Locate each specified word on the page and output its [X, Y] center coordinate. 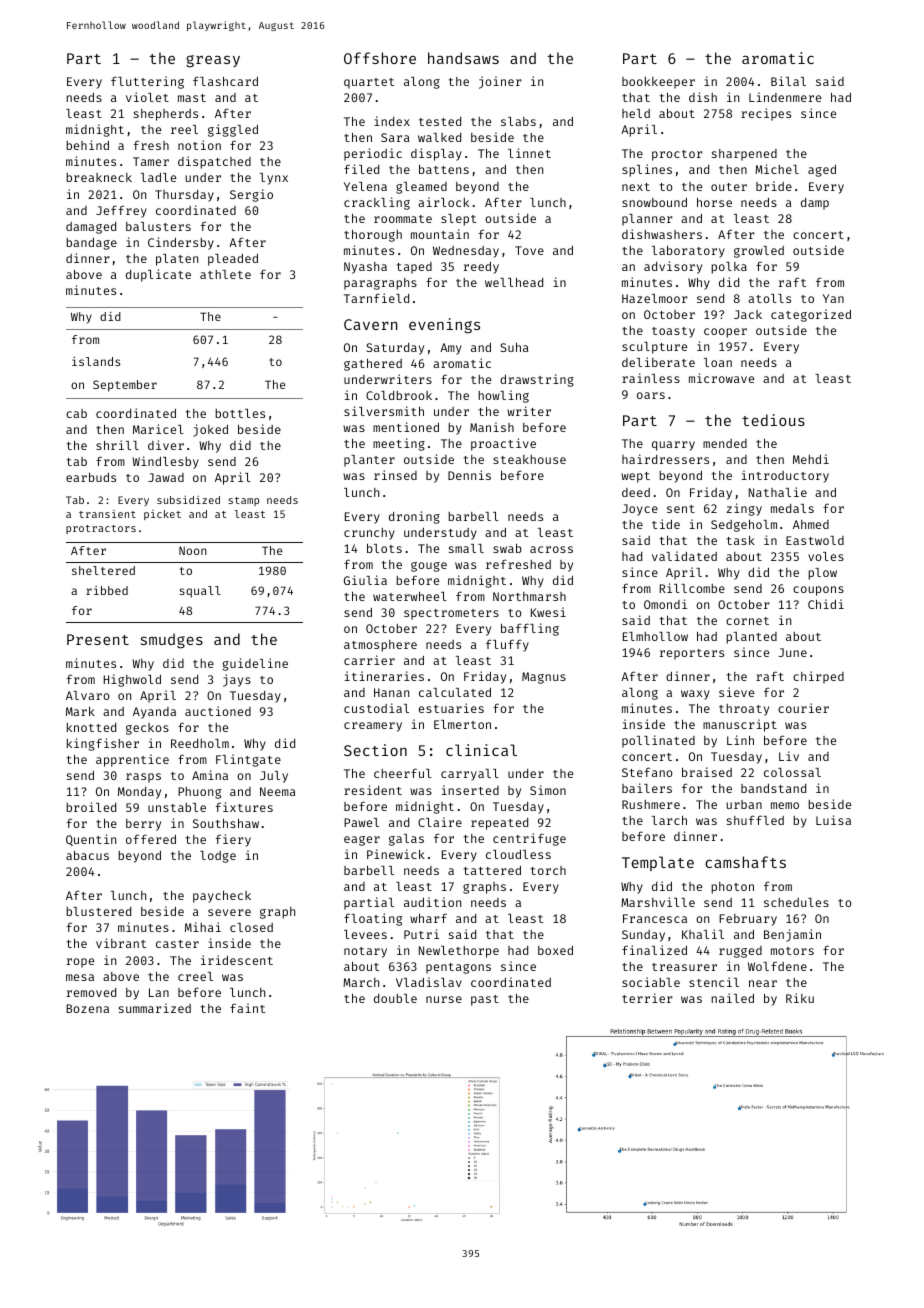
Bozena [87, 1008]
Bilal [788, 81]
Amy [451, 349]
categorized [811, 315]
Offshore [380, 58]
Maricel [158, 429]
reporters [692, 654]
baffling [530, 629]
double [395, 998]
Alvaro [88, 695]
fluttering [147, 82]
